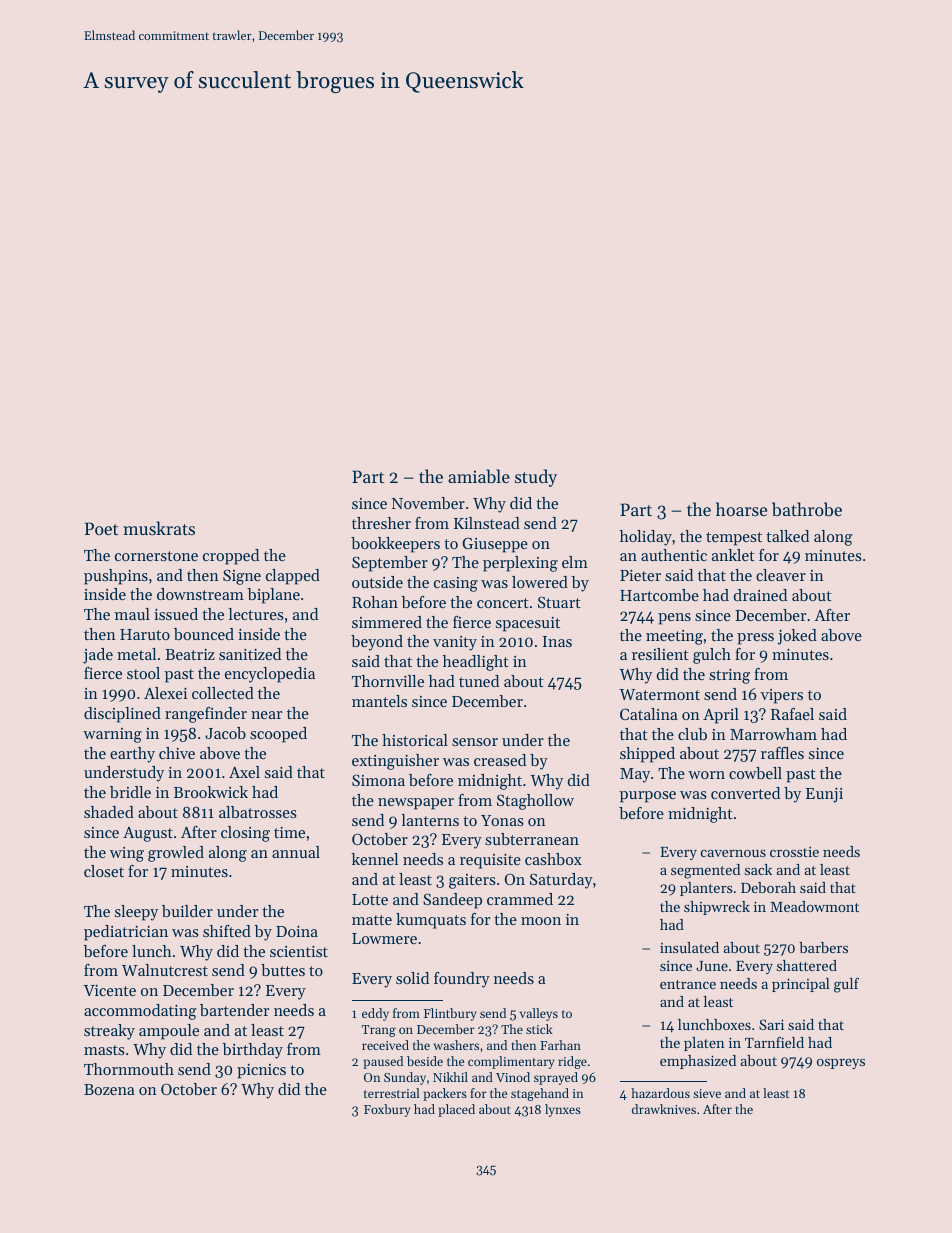  What do you see at coordinates (741, 509) in the screenshot?
I see `hoarse` at bounding box center [741, 509].
